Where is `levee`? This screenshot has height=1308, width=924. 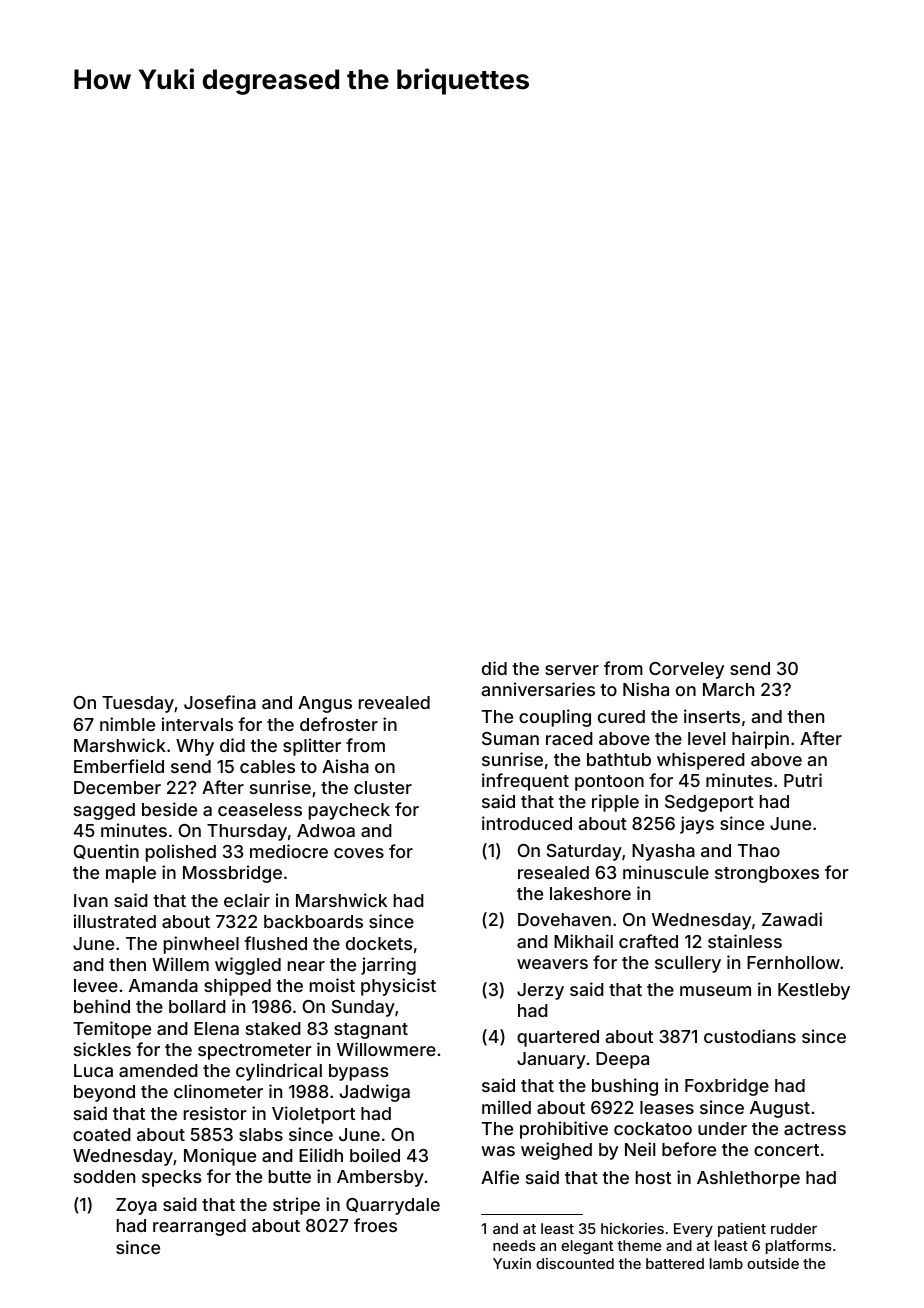 levee is located at coordinates (96, 985).
